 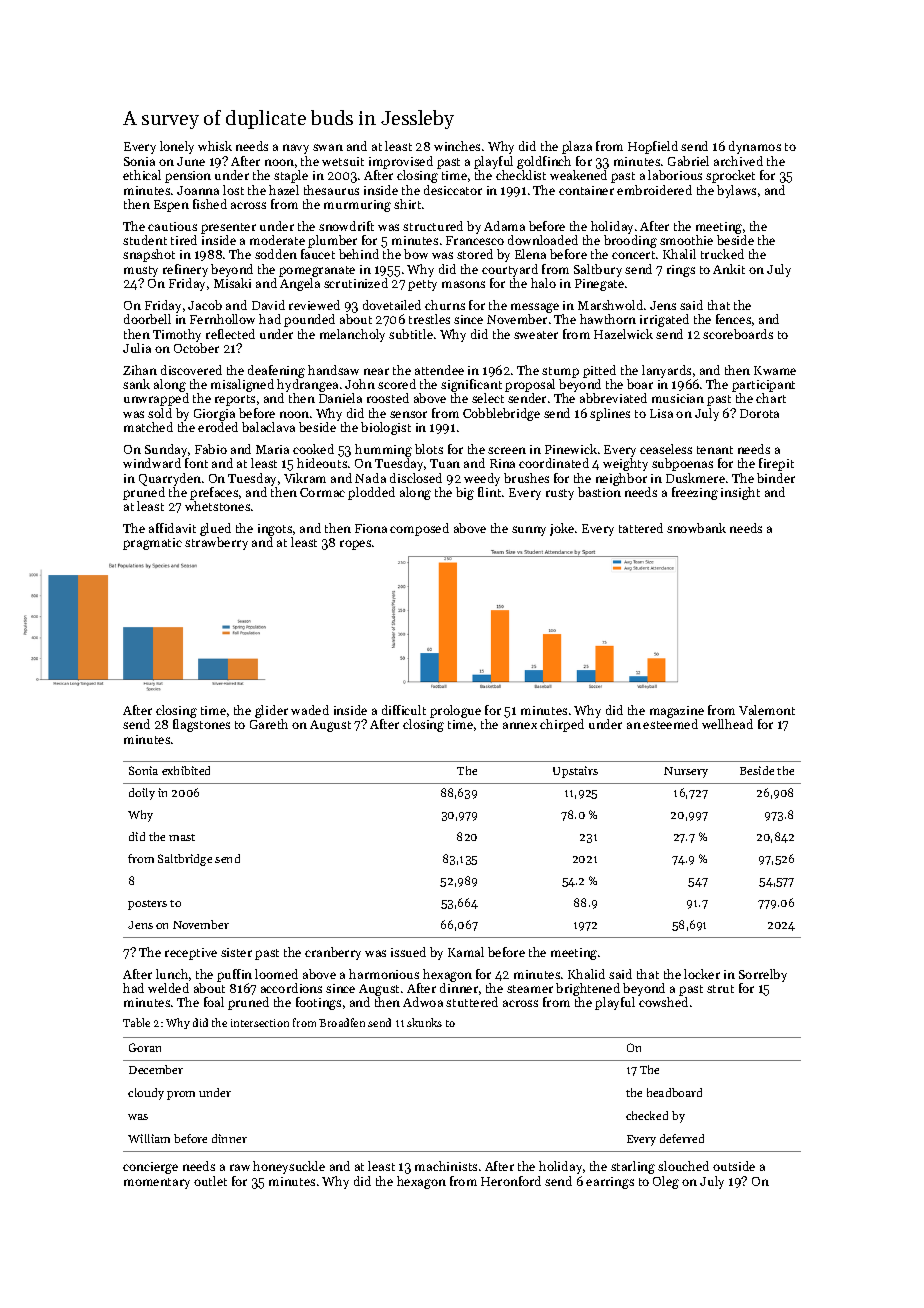 What do you see at coordinates (466, 952) in the screenshot?
I see `Kamal` at bounding box center [466, 952].
